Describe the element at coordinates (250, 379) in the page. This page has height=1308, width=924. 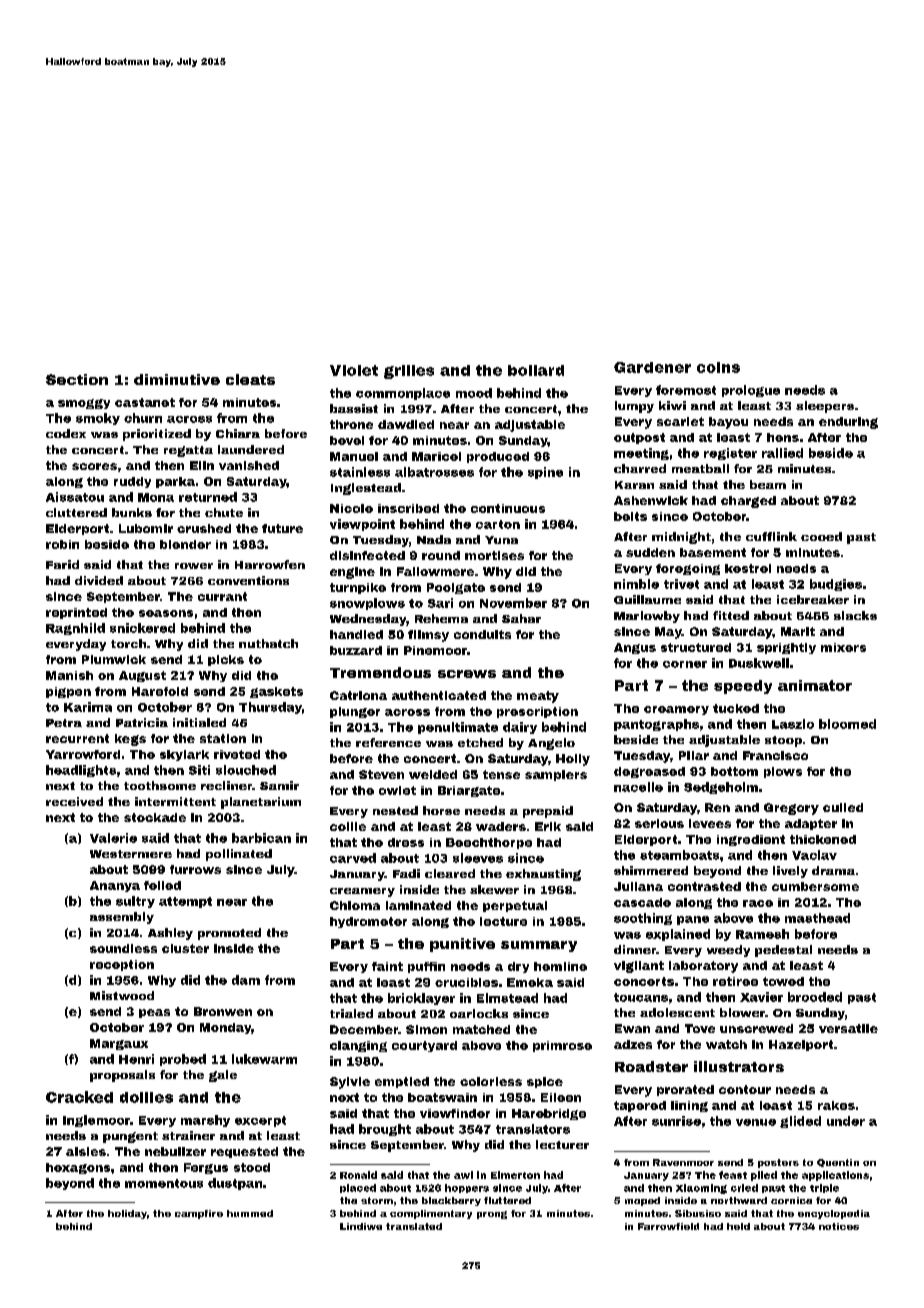
I see `cleats` at that location.
